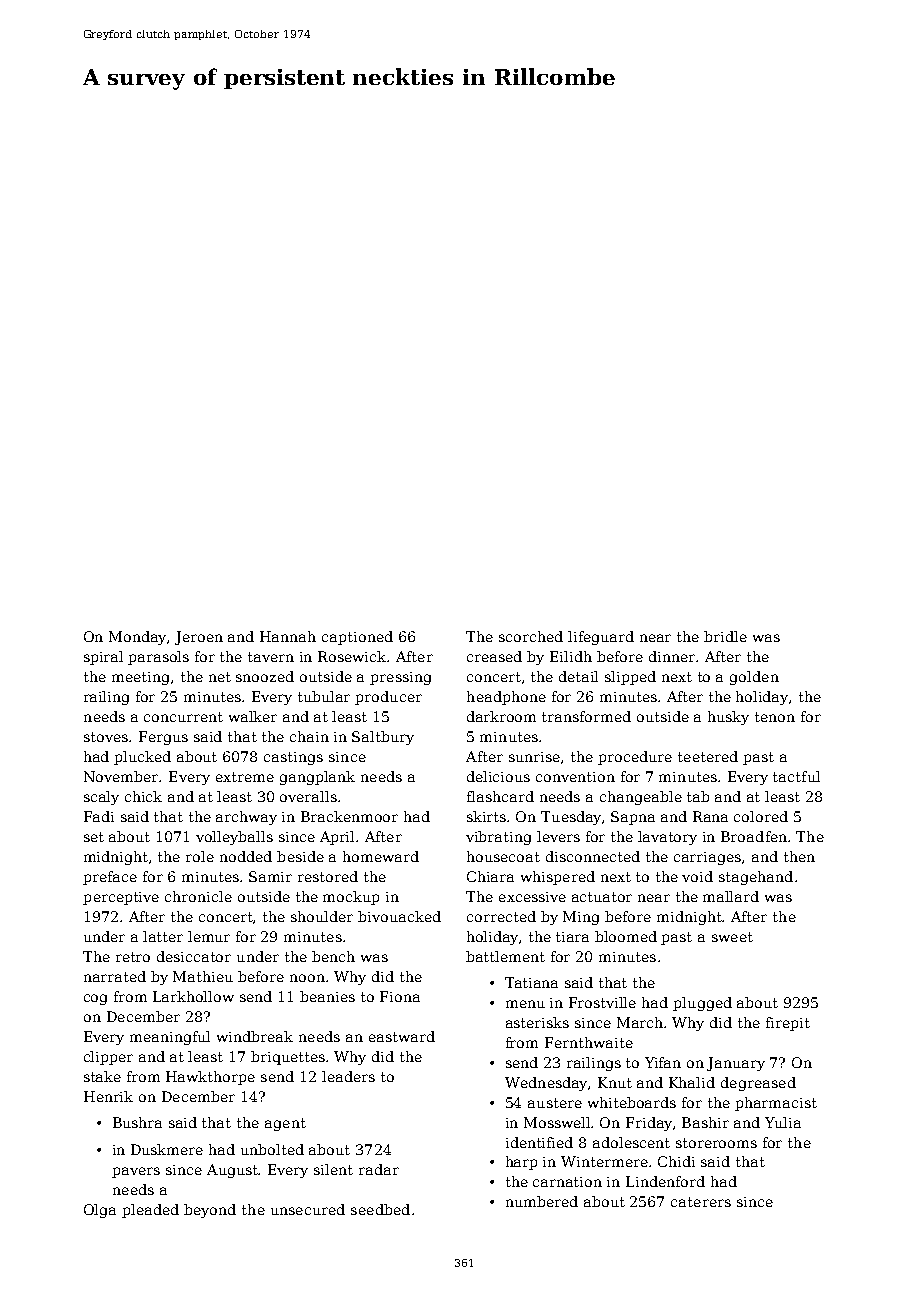  I want to click on teetered, so click(708, 756).
